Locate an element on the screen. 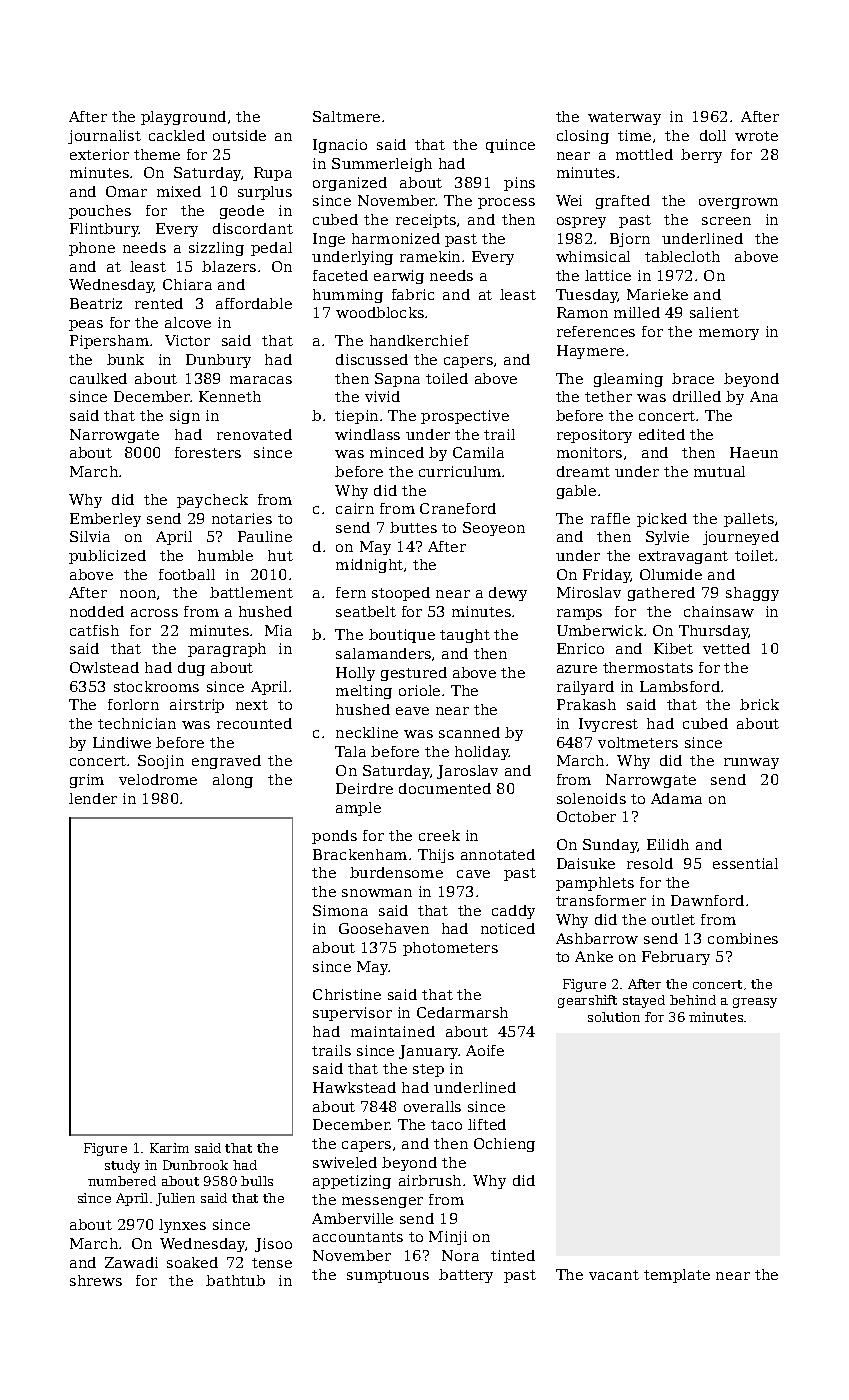  Dunbury is located at coordinates (218, 361).
